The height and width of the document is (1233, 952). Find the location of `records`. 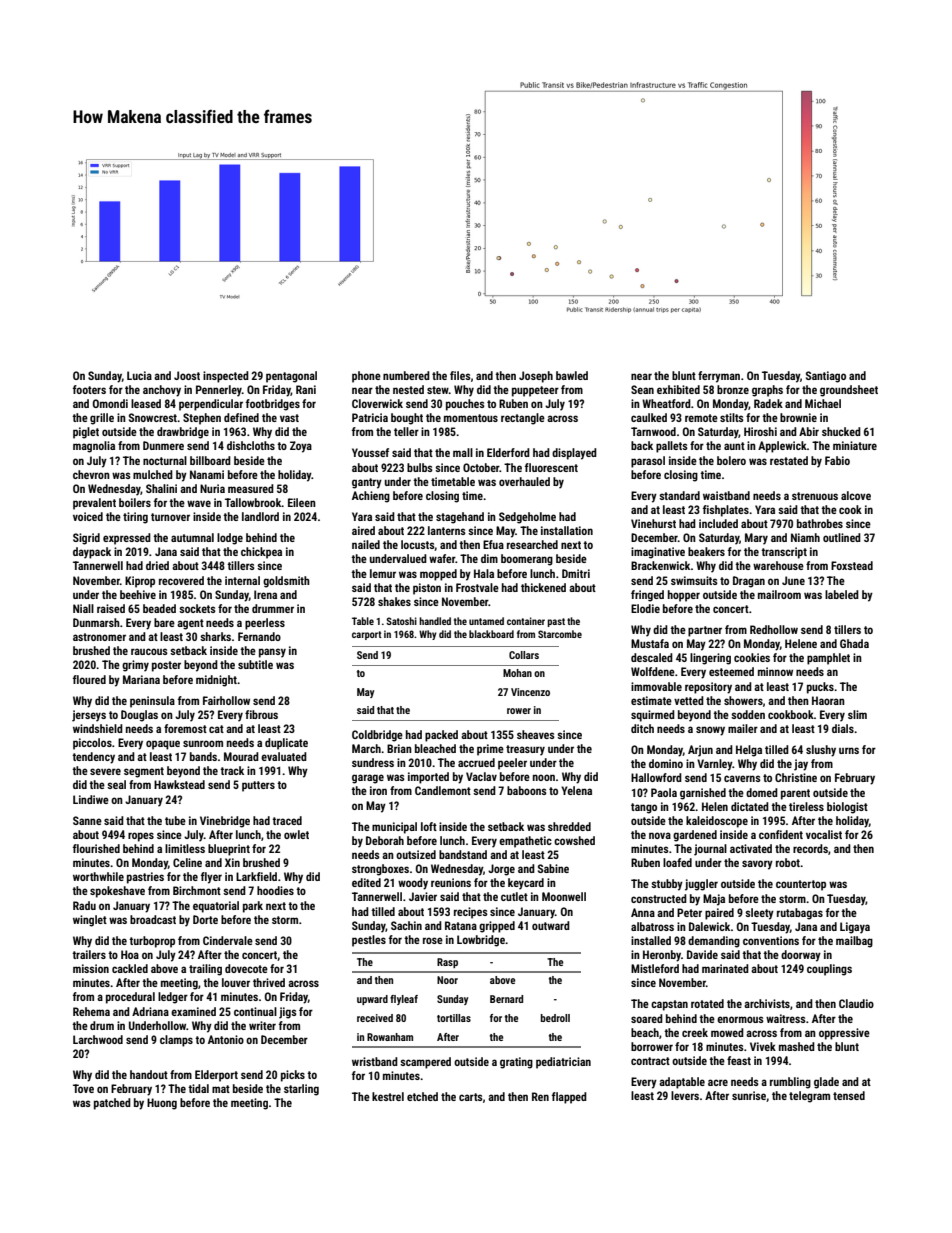

records is located at coordinates (810, 848).
